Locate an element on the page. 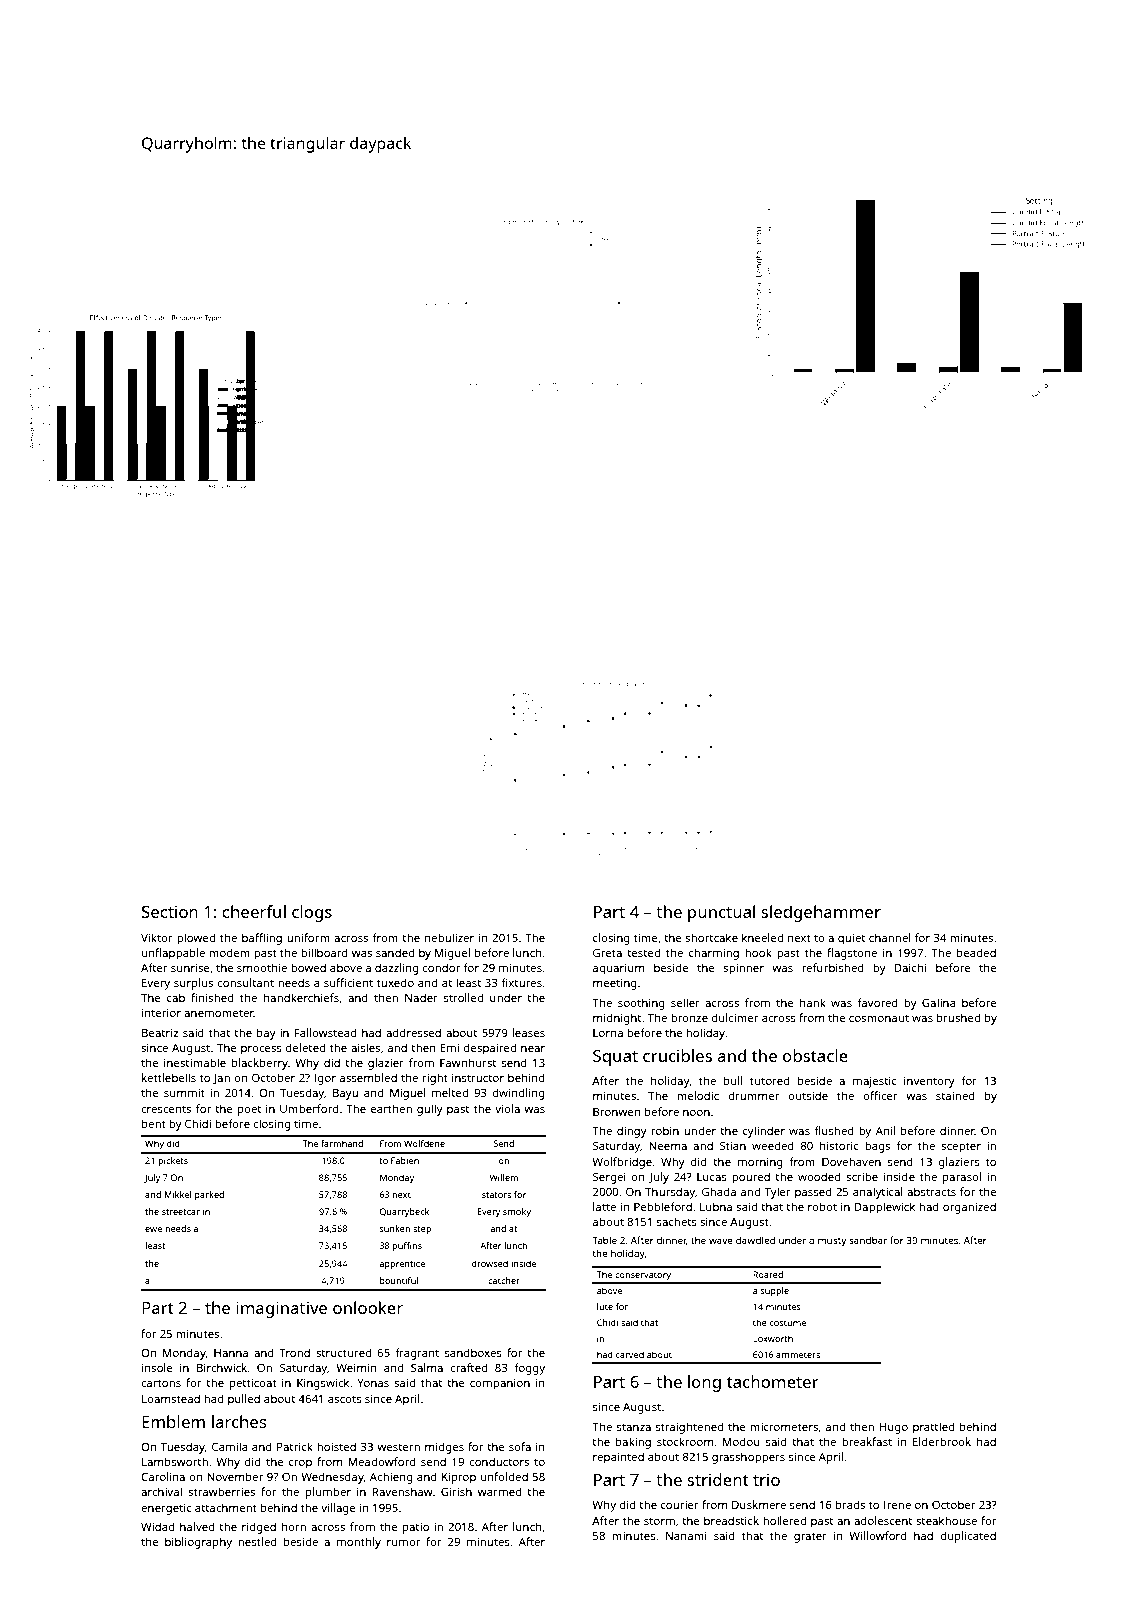  grater is located at coordinates (810, 1537).
